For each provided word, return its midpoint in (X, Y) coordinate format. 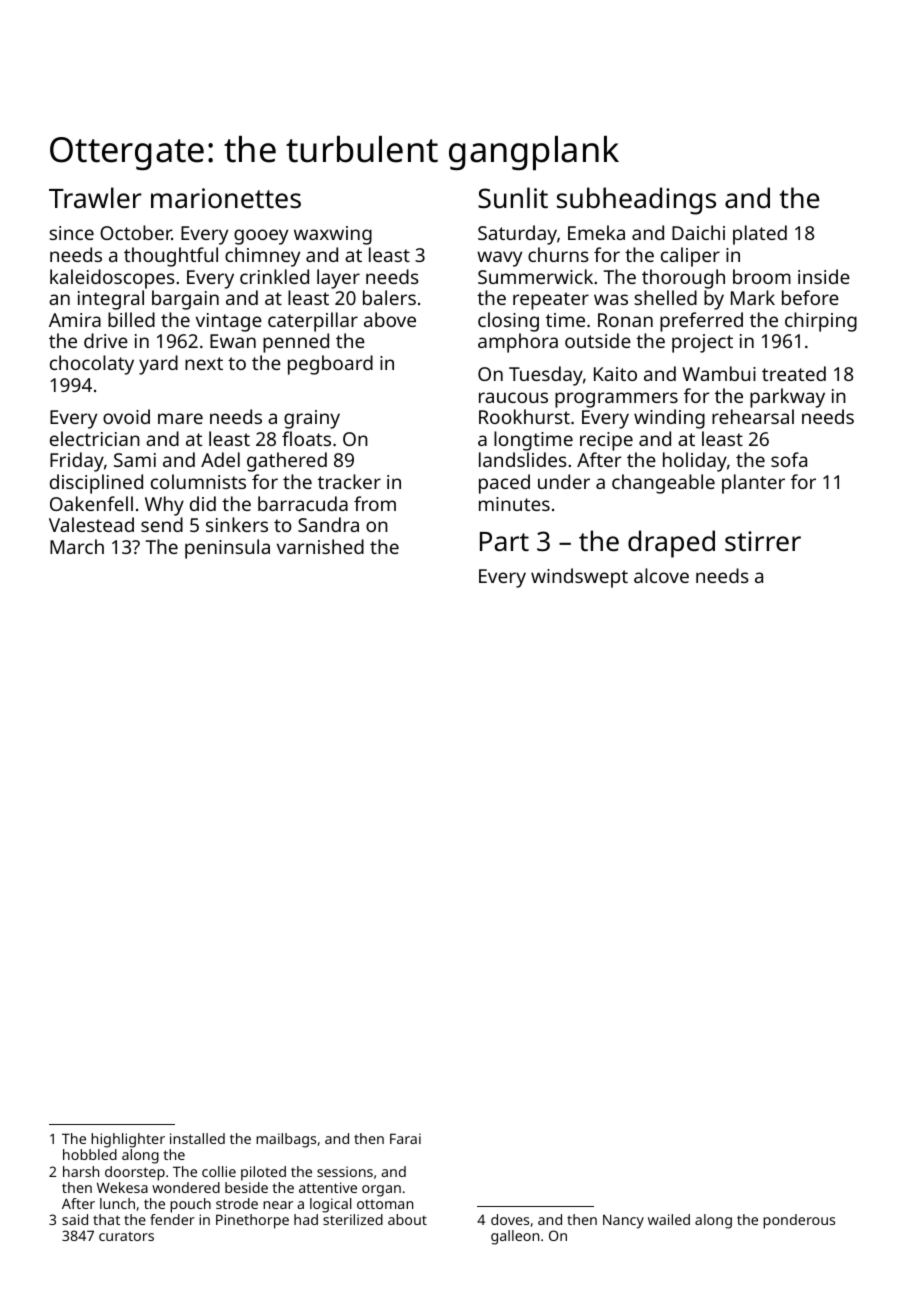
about (407, 1219)
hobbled (90, 1154)
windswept (579, 578)
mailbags (286, 1140)
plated (760, 235)
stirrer (763, 541)
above (390, 319)
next (204, 363)
